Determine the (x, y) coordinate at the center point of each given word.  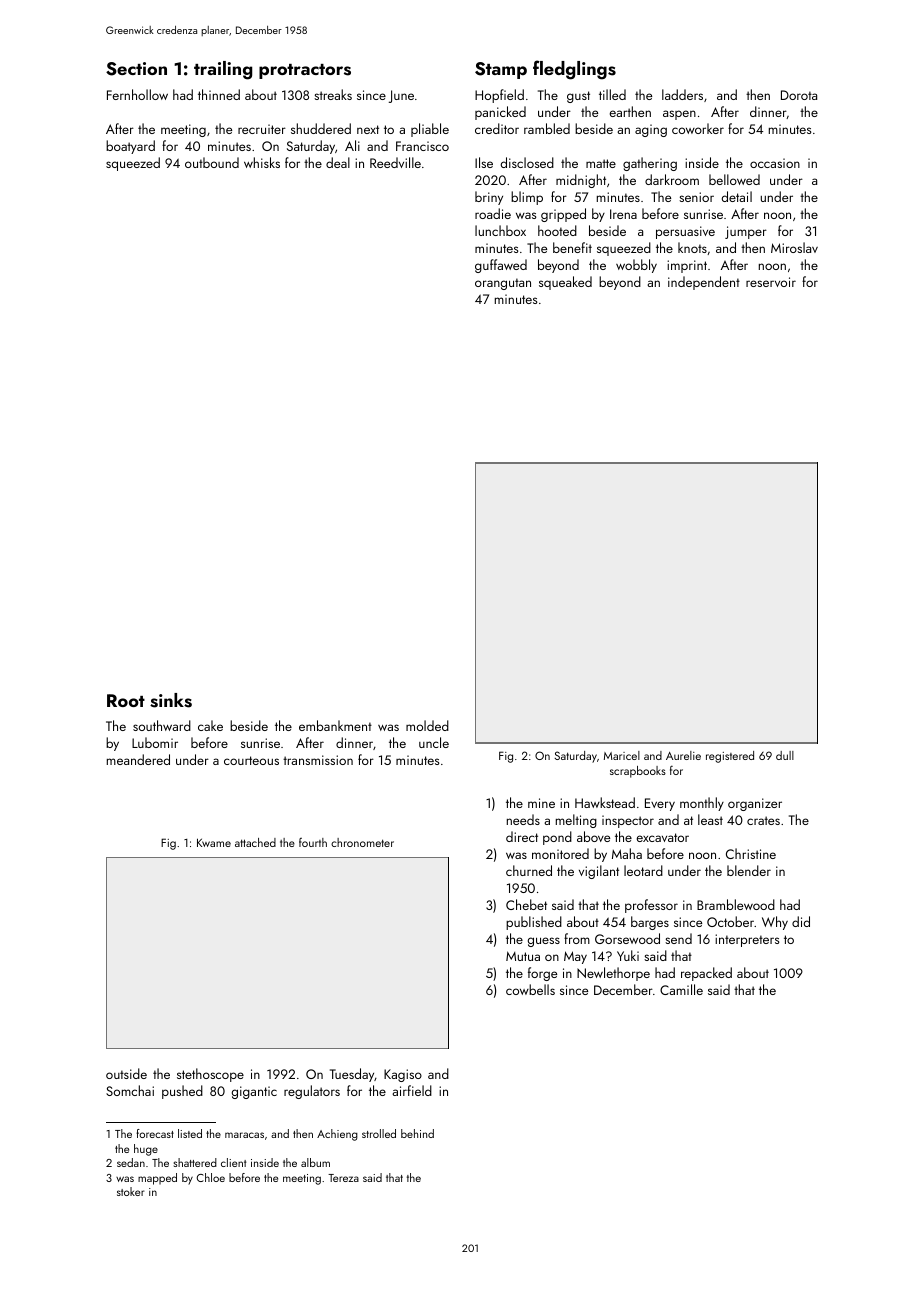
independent (704, 283)
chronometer (362, 842)
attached (255, 842)
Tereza (343, 1178)
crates (763, 820)
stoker (131, 1191)
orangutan (503, 284)
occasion (775, 163)
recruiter (262, 129)
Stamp (501, 70)
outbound (212, 162)
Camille (681, 989)
